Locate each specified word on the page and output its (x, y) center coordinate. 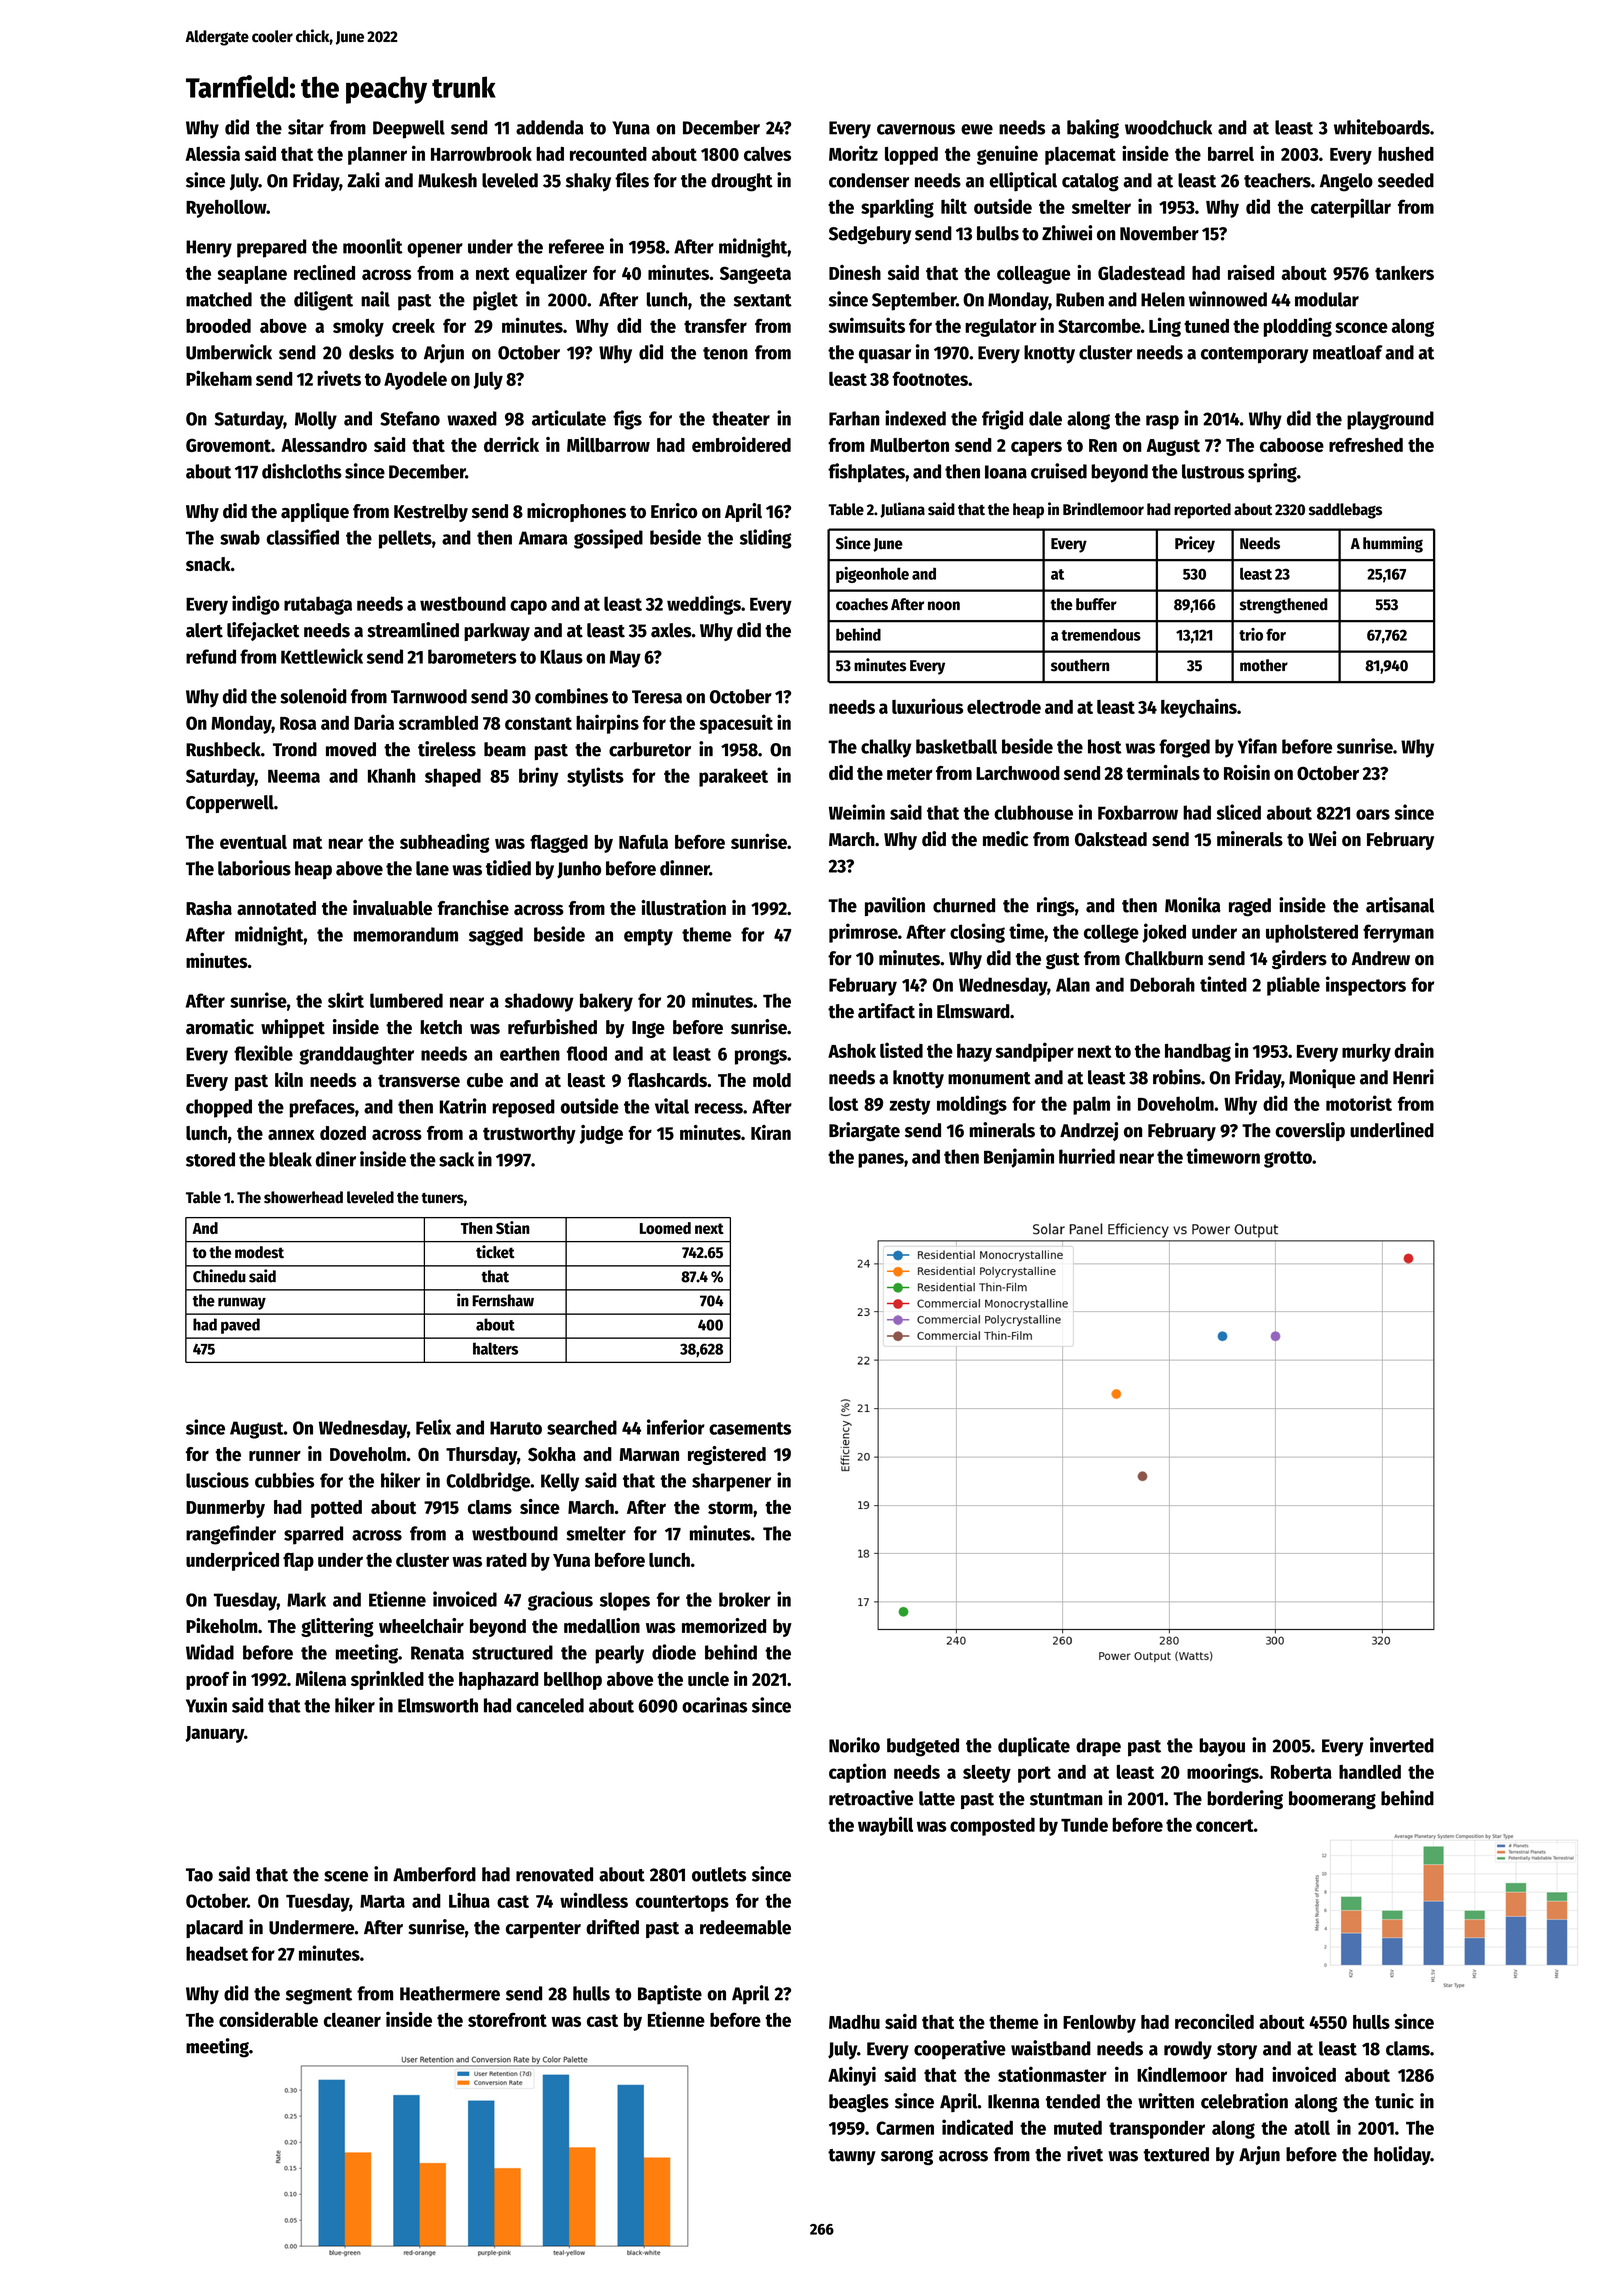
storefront (507, 2019)
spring (1272, 473)
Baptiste (670, 1995)
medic (1005, 839)
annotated (276, 908)
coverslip (1310, 1131)
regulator (1001, 328)
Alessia (212, 153)
